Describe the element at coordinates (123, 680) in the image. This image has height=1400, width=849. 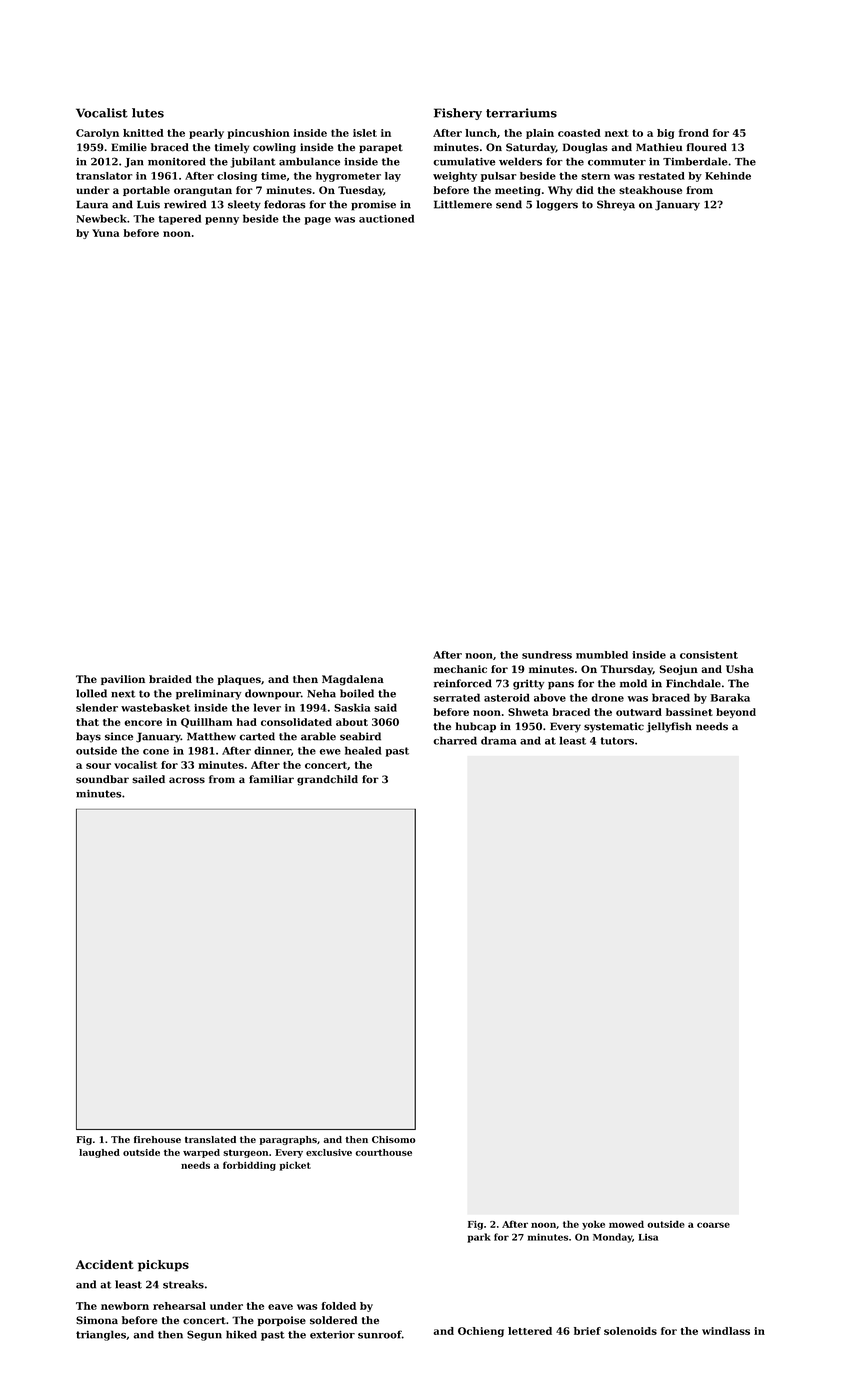
I see `pavilion` at that location.
